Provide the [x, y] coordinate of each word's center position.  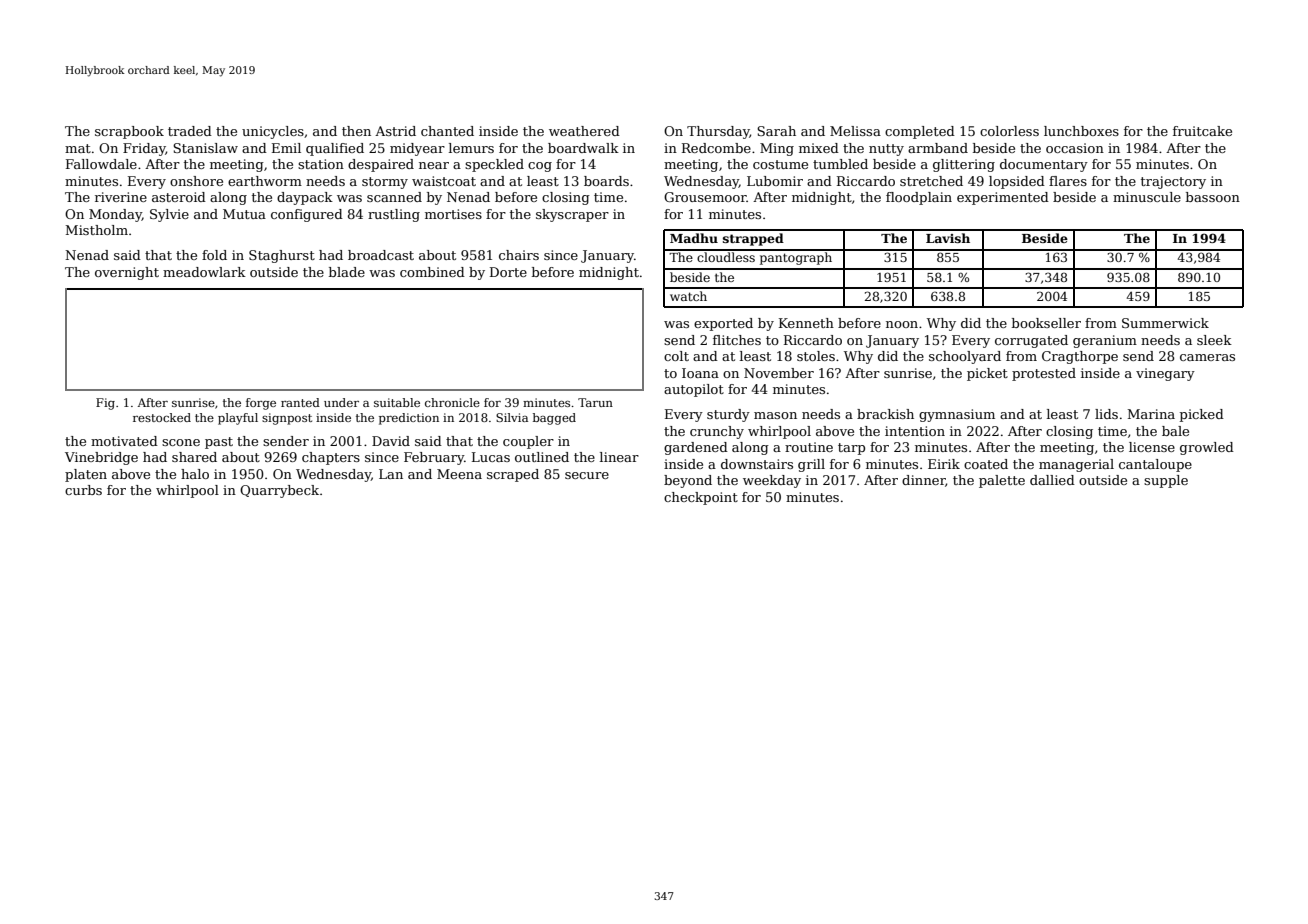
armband [938, 148]
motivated [124, 441]
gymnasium [957, 415]
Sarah [776, 131]
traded [190, 131]
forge [261, 404]
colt [676, 356]
